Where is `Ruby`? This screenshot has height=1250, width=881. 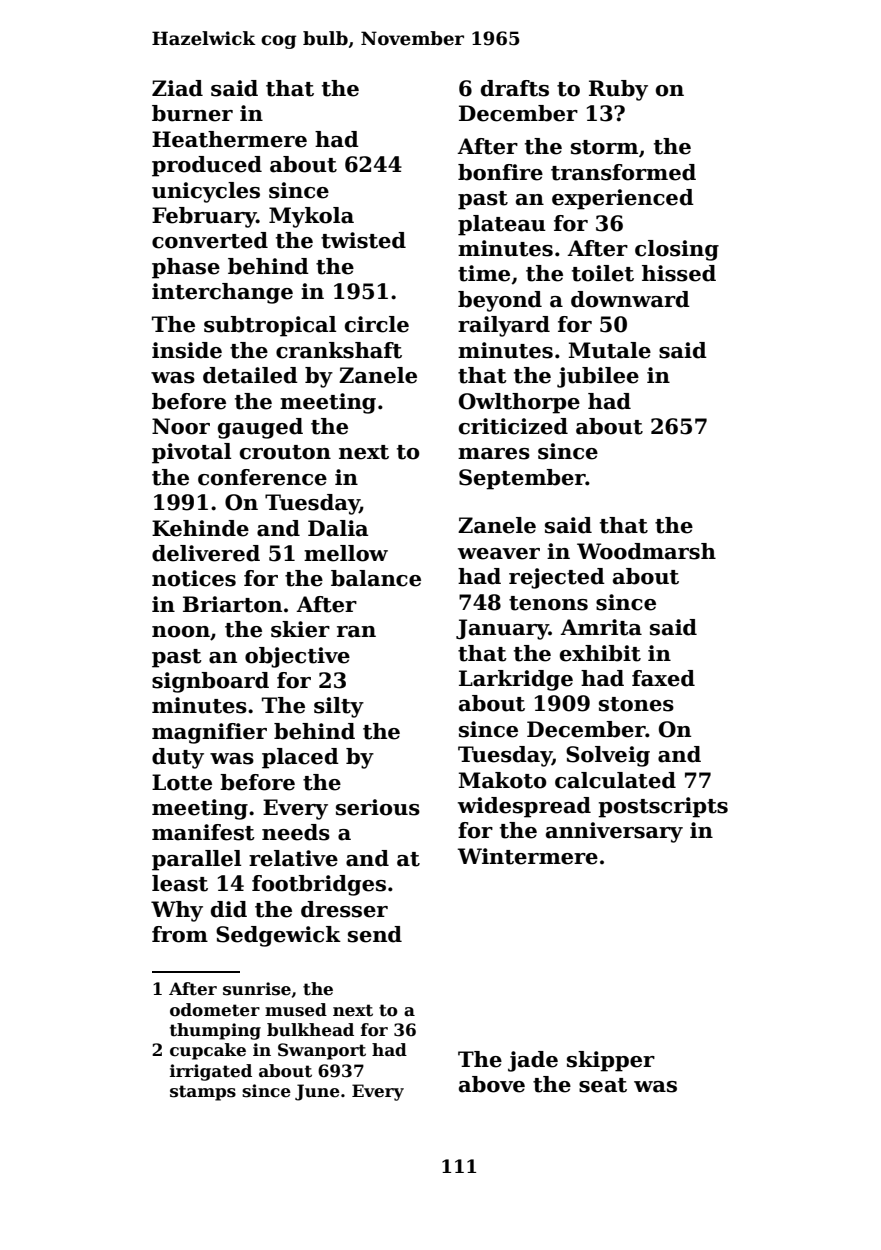
Ruby is located at coordinates (618, 90).
